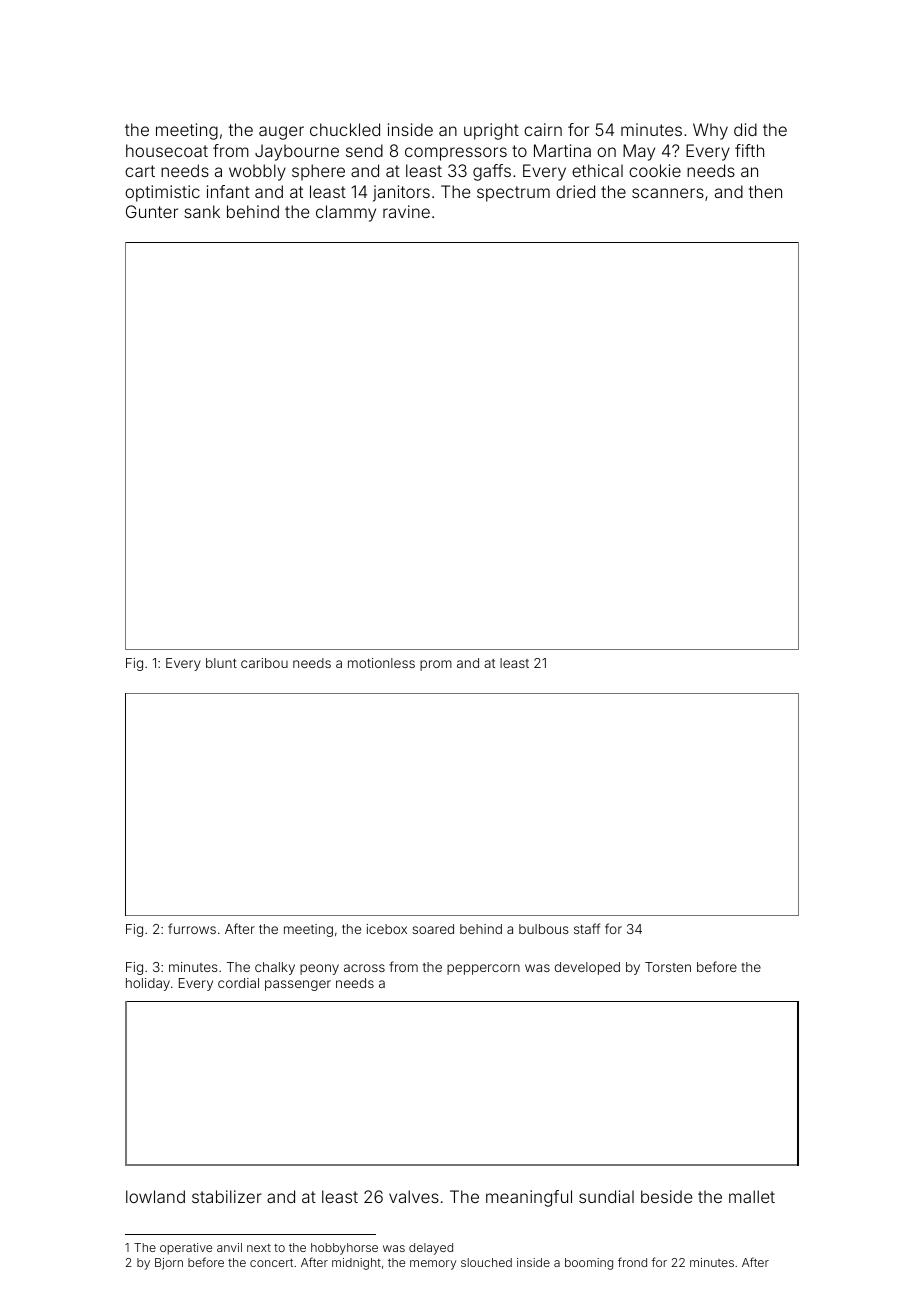  What do you see at coordinates (745, 129) in the document?
I see `did` at bounding box center [745, 129].
